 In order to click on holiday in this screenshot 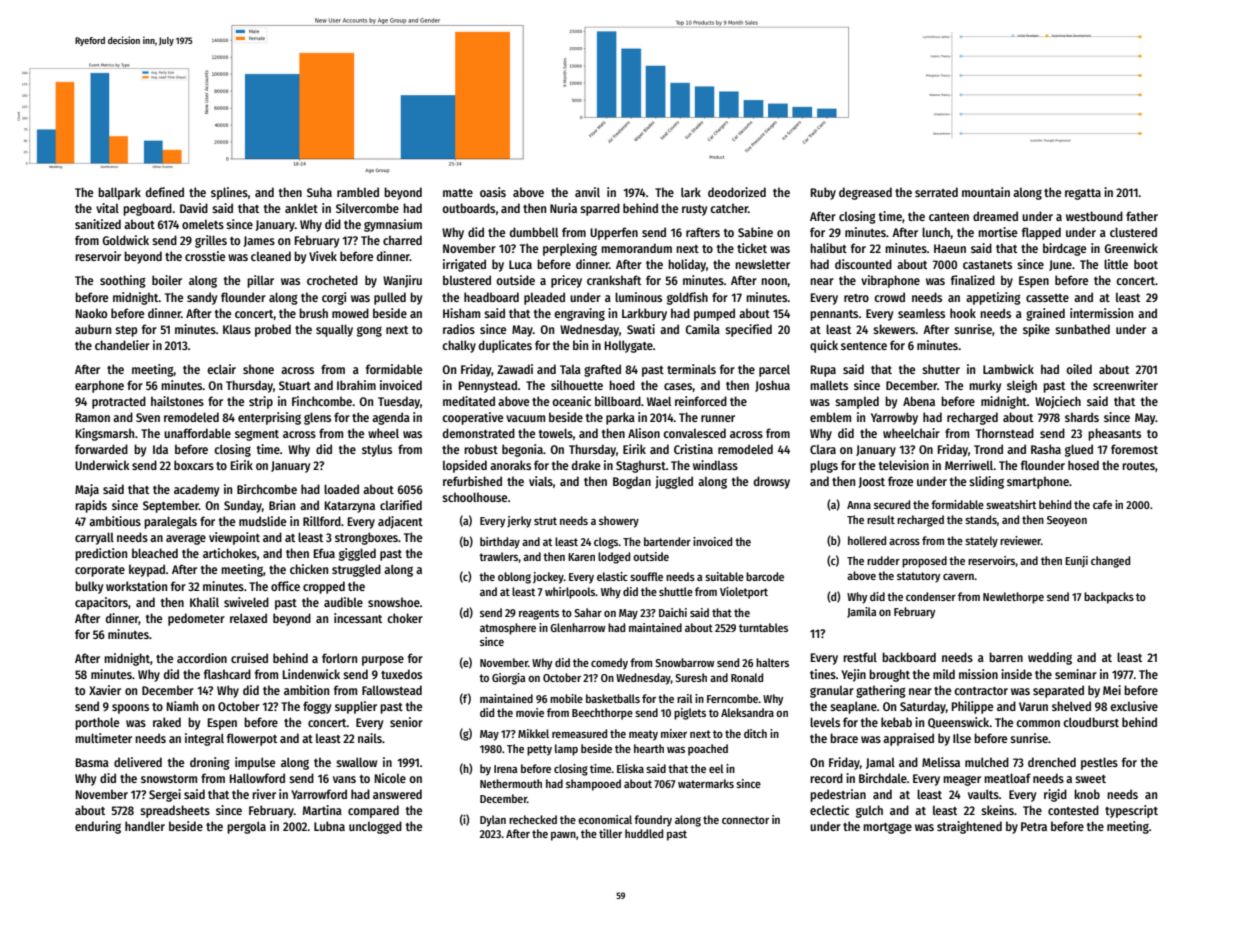, I will do `click(687, 265)`.
